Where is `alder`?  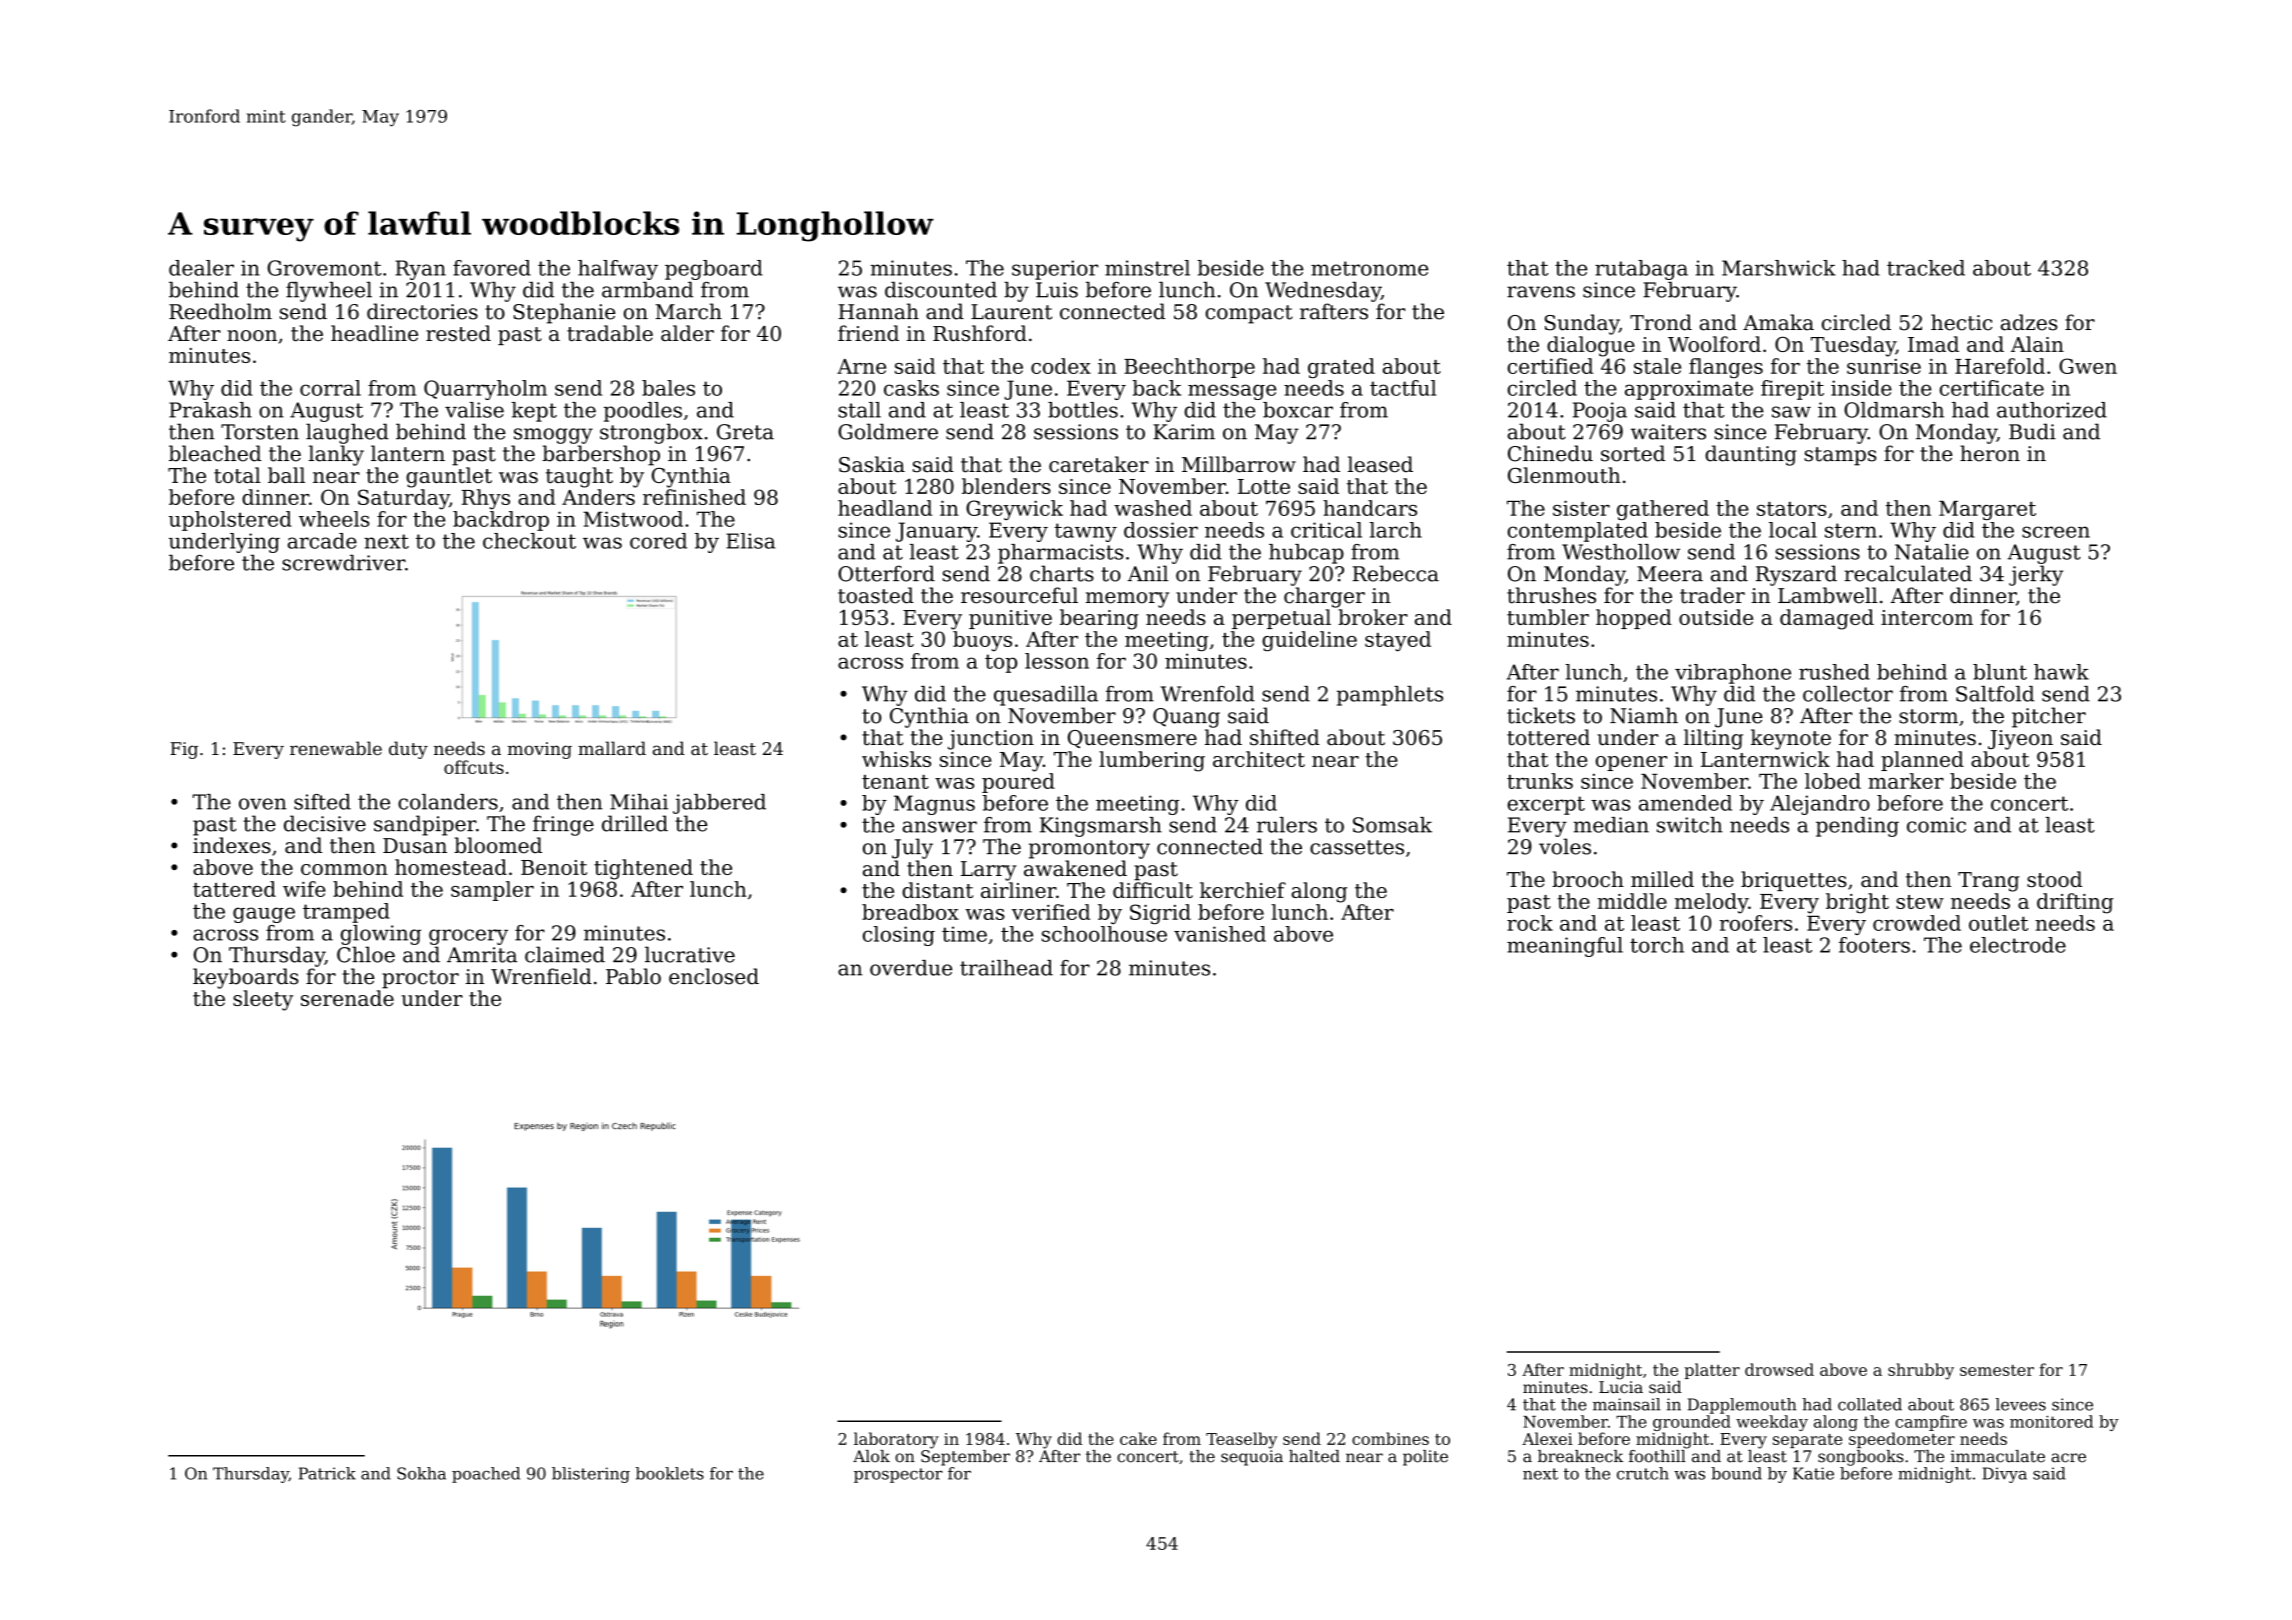
alder is located at coordinates (687, 333).
